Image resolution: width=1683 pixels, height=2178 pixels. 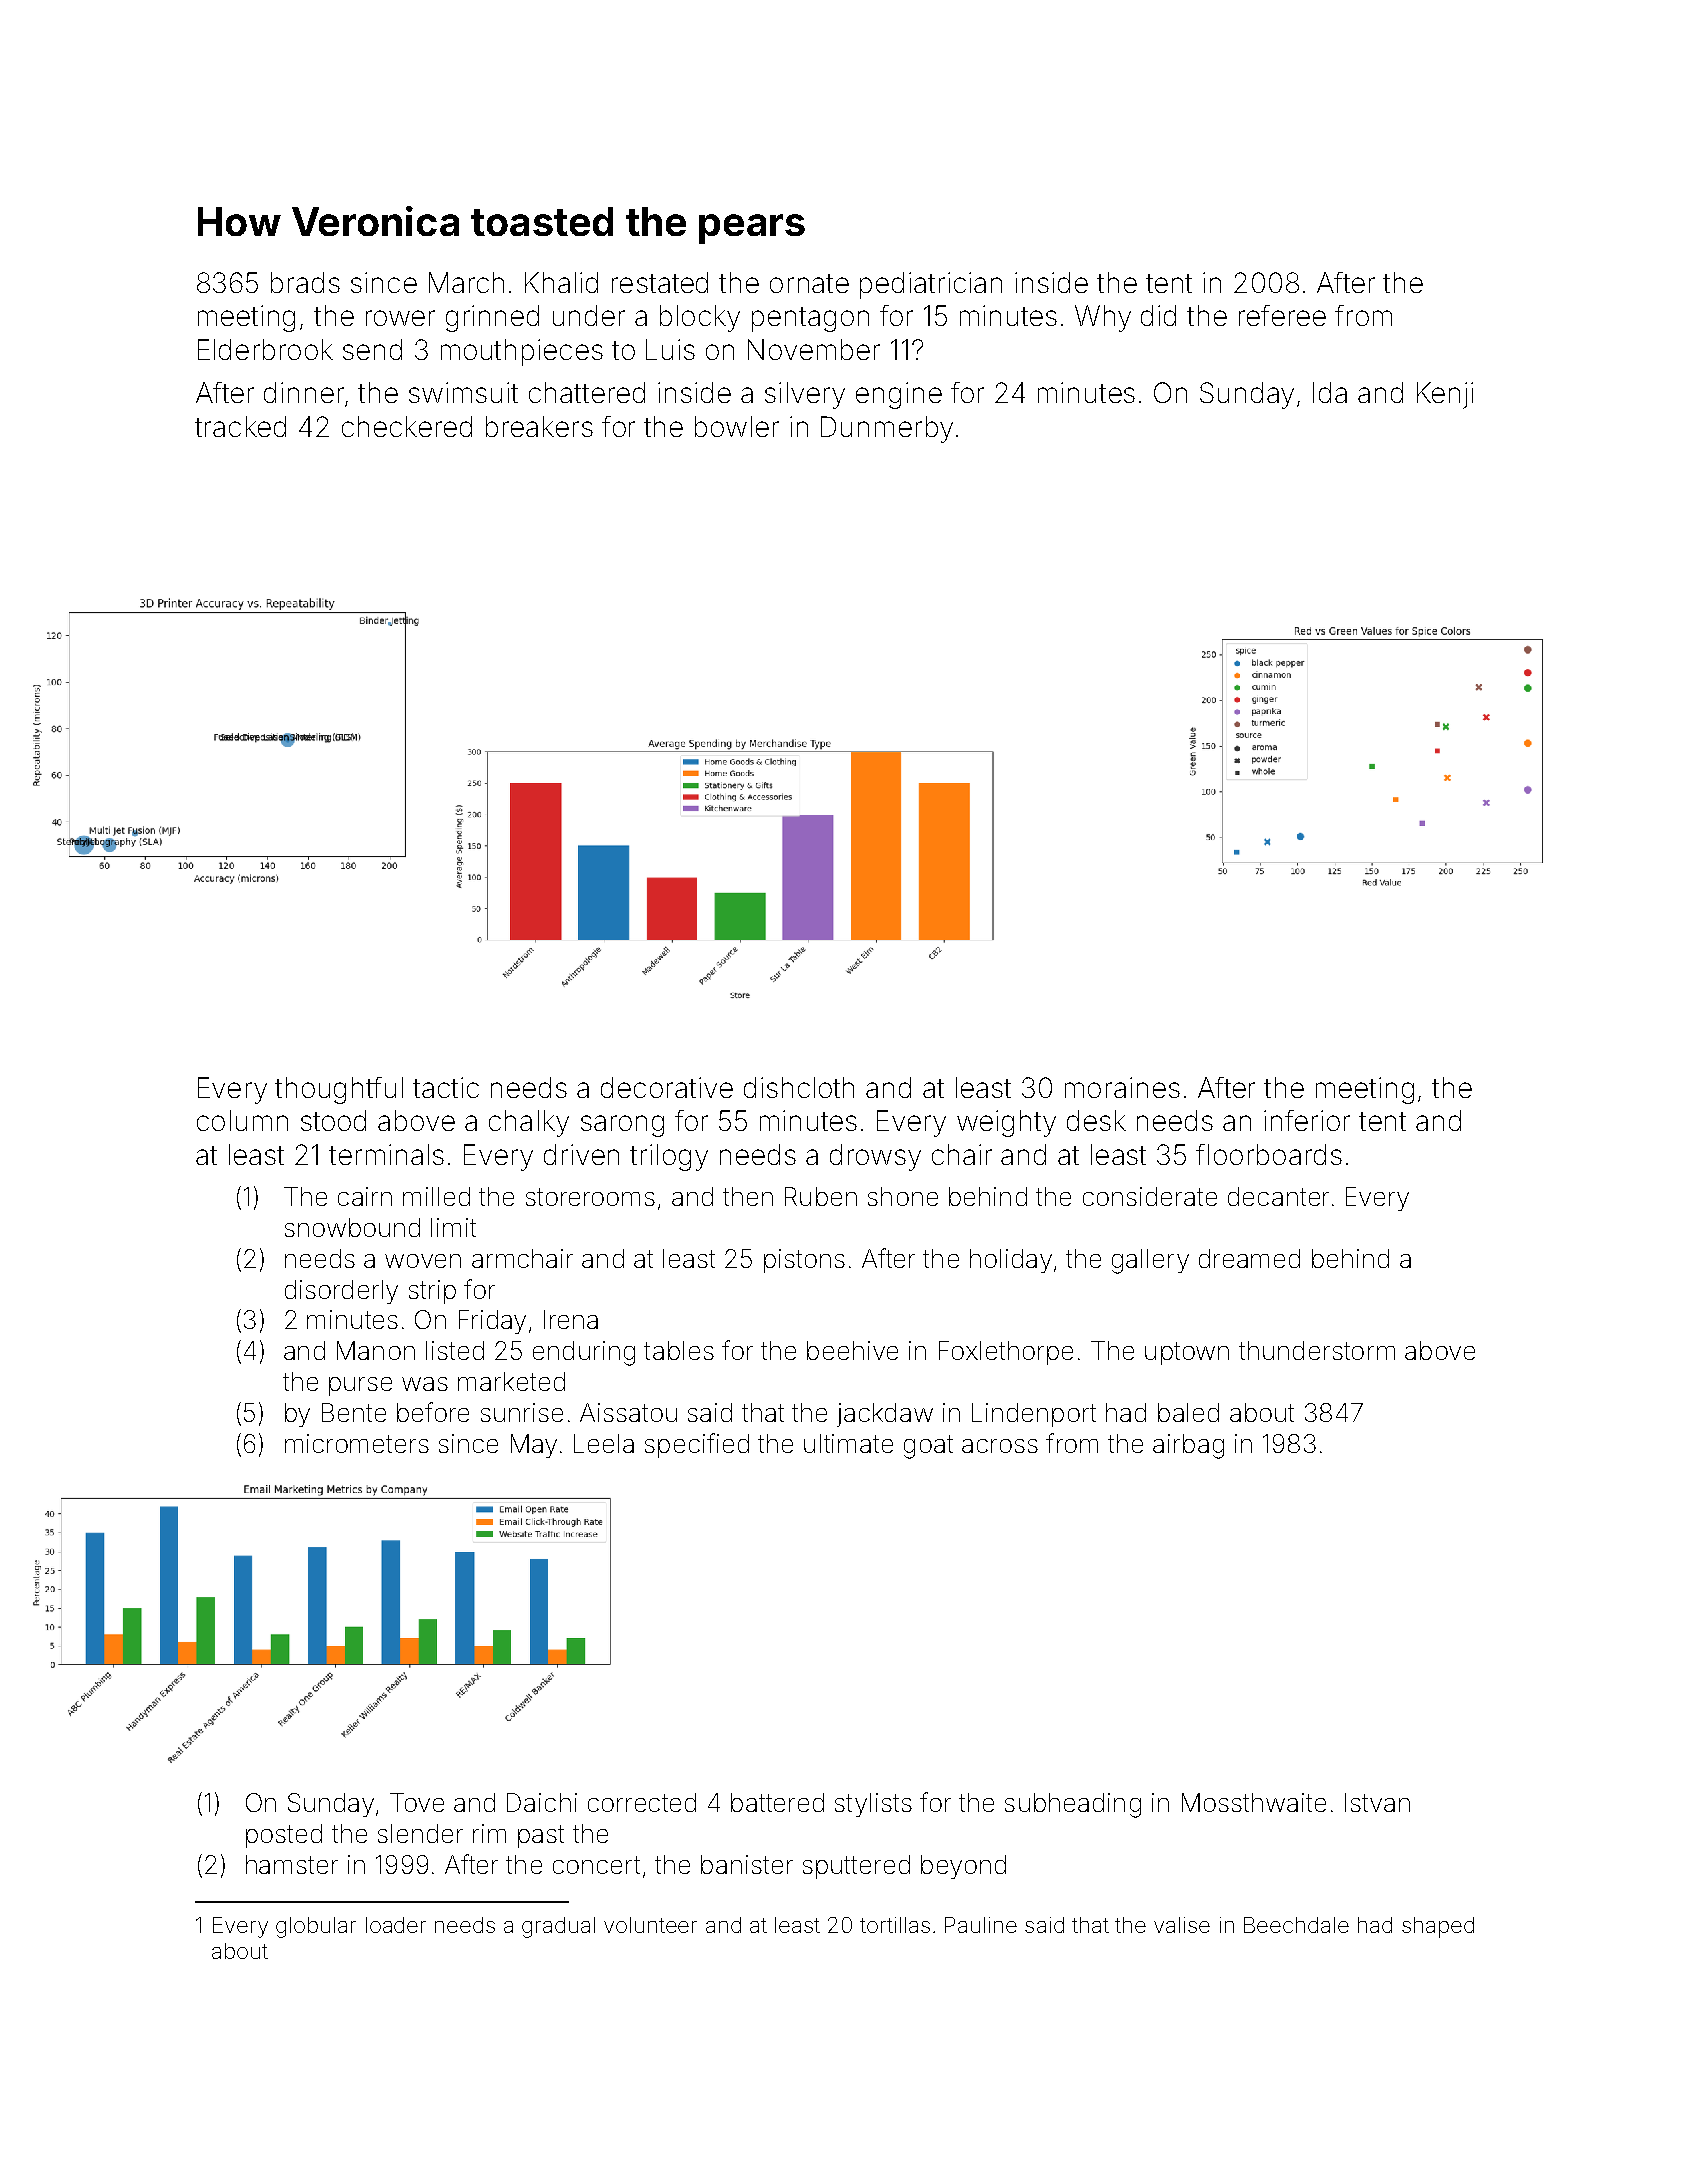 I want to click on dishcloth, so click(x=799, y=1087).
